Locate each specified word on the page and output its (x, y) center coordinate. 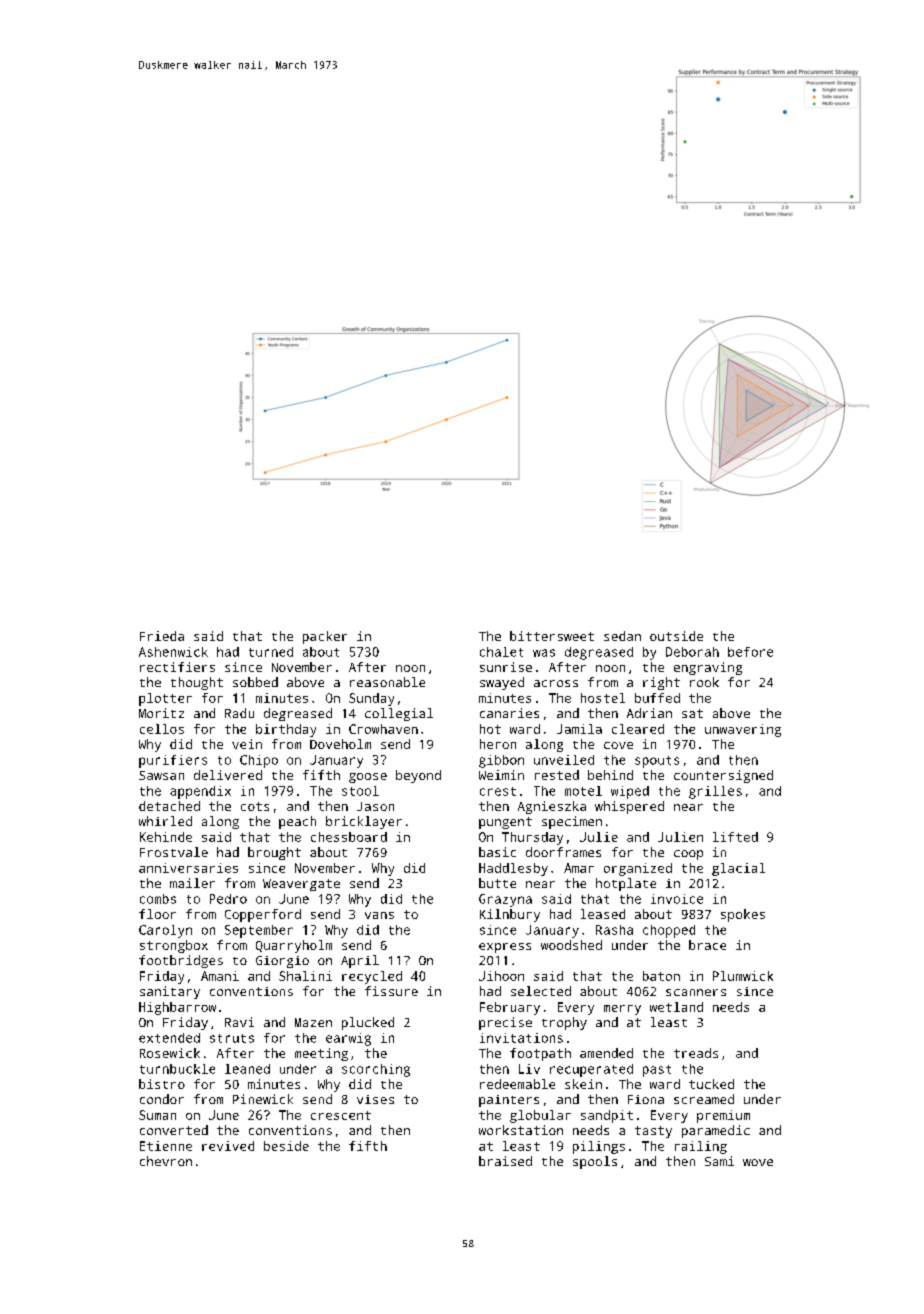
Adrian (649, 713)
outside (676, 636)
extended (169, 1038)
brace (707, 945)
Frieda (162, 636)
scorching (376, 1070)
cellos (162, 729)
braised (505, 1161)
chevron (166, 1161)
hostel (603, 698)
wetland (676, 1007)
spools (595, 1162)
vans (379, 915)
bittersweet (552, 636)
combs (158, 899)
